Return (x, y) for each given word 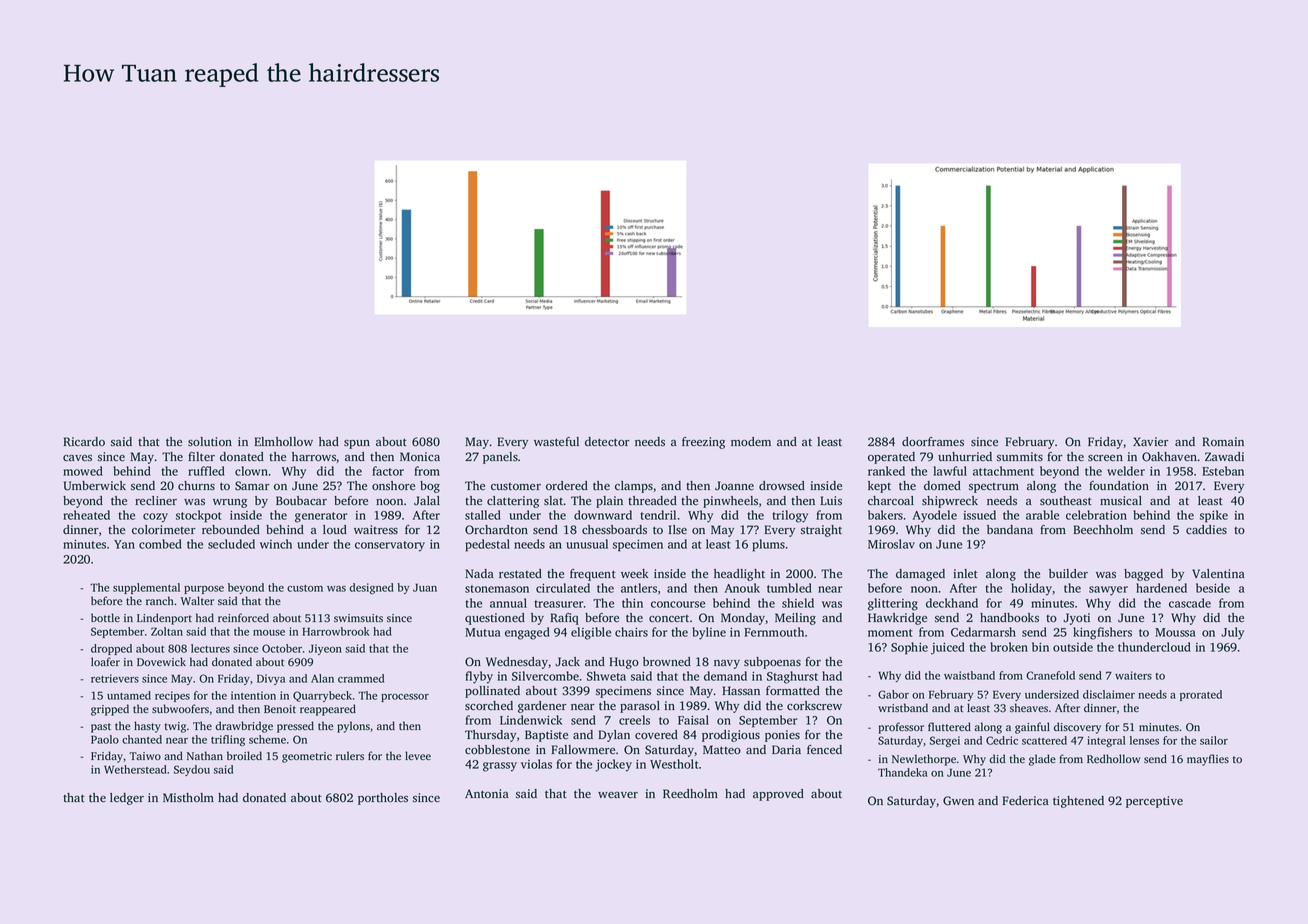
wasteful (556, 442)
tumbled (789, 588)
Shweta (606, 676)
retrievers (115, 678)
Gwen (958, 801)
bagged (1143, 575)
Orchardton (496, 530)
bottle (105, 617)
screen (1105, 458)
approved (778, 795)
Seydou (192, 770)
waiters (1133, 675)
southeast (1066, 501)
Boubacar (301, 501)
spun (357, 444)
